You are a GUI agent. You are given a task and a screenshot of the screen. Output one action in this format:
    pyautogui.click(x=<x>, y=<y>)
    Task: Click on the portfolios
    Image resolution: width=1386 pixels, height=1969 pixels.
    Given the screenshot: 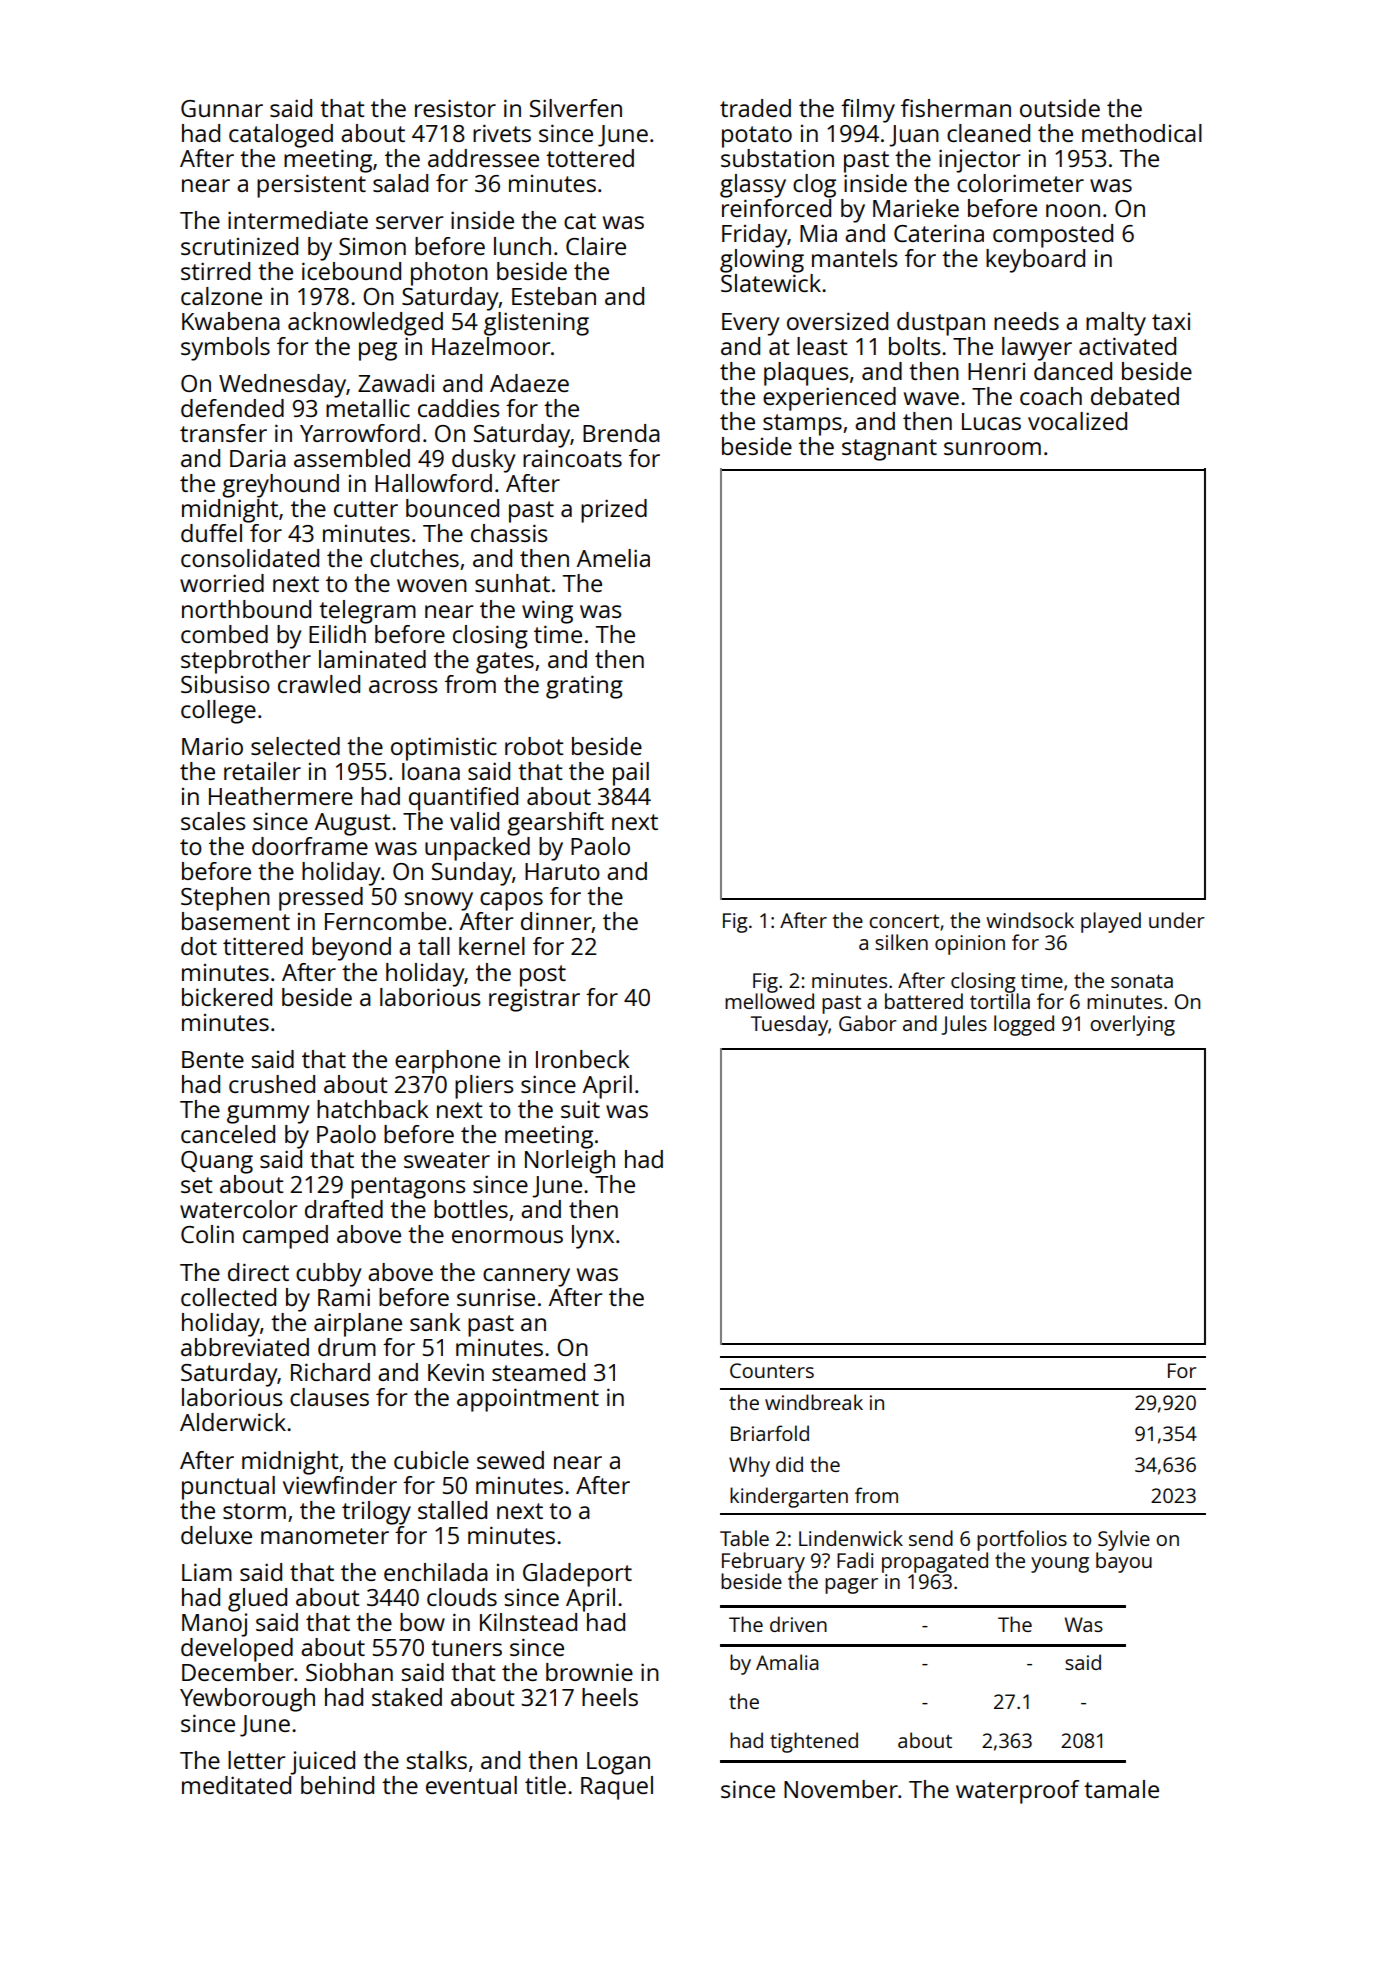 What is the action you would take?
    pyautogui.click(x=1022, y=1540)
